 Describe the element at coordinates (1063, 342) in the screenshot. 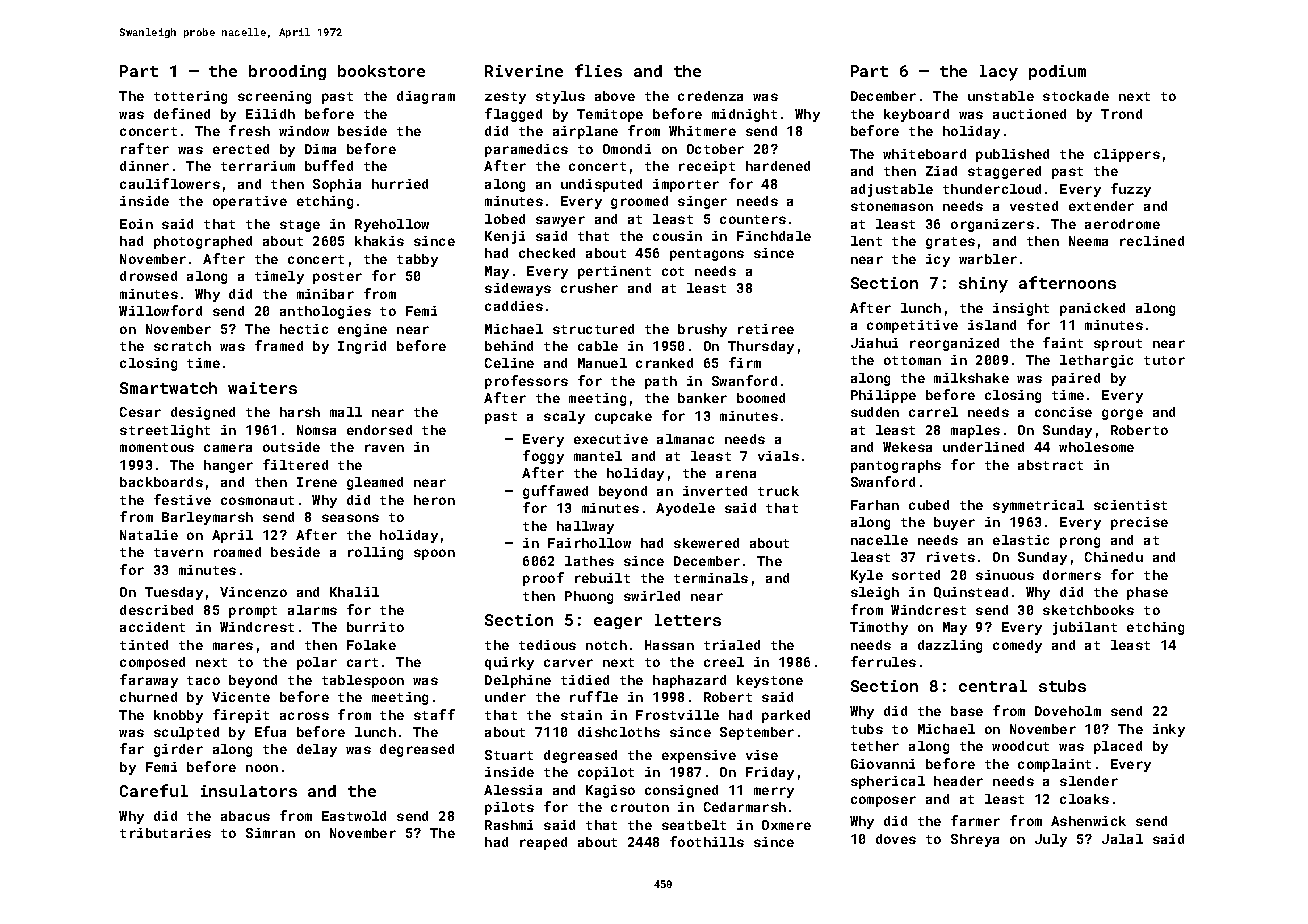

I see `faint` at that location.
